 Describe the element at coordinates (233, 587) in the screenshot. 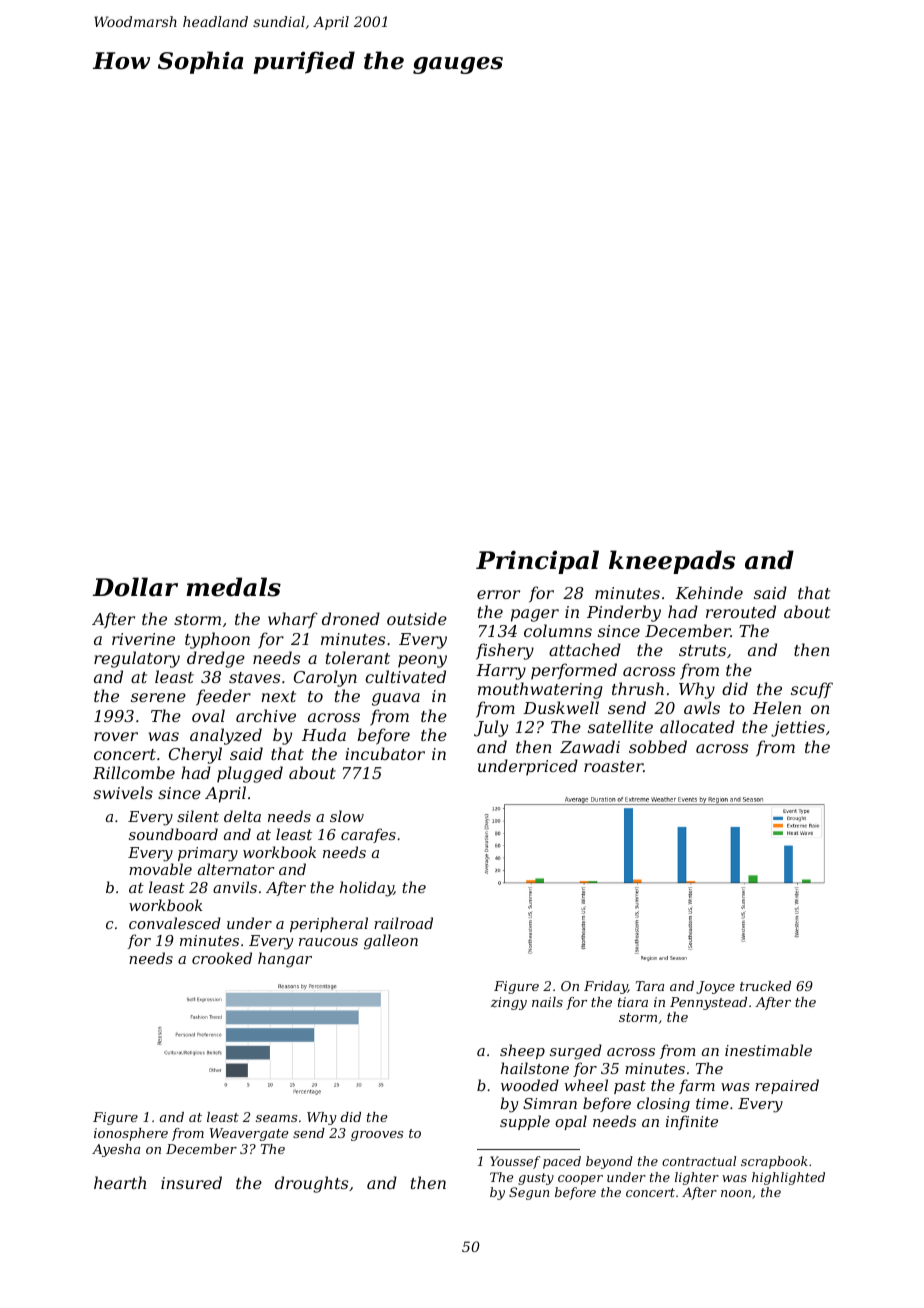

I see `medals` at that location.
